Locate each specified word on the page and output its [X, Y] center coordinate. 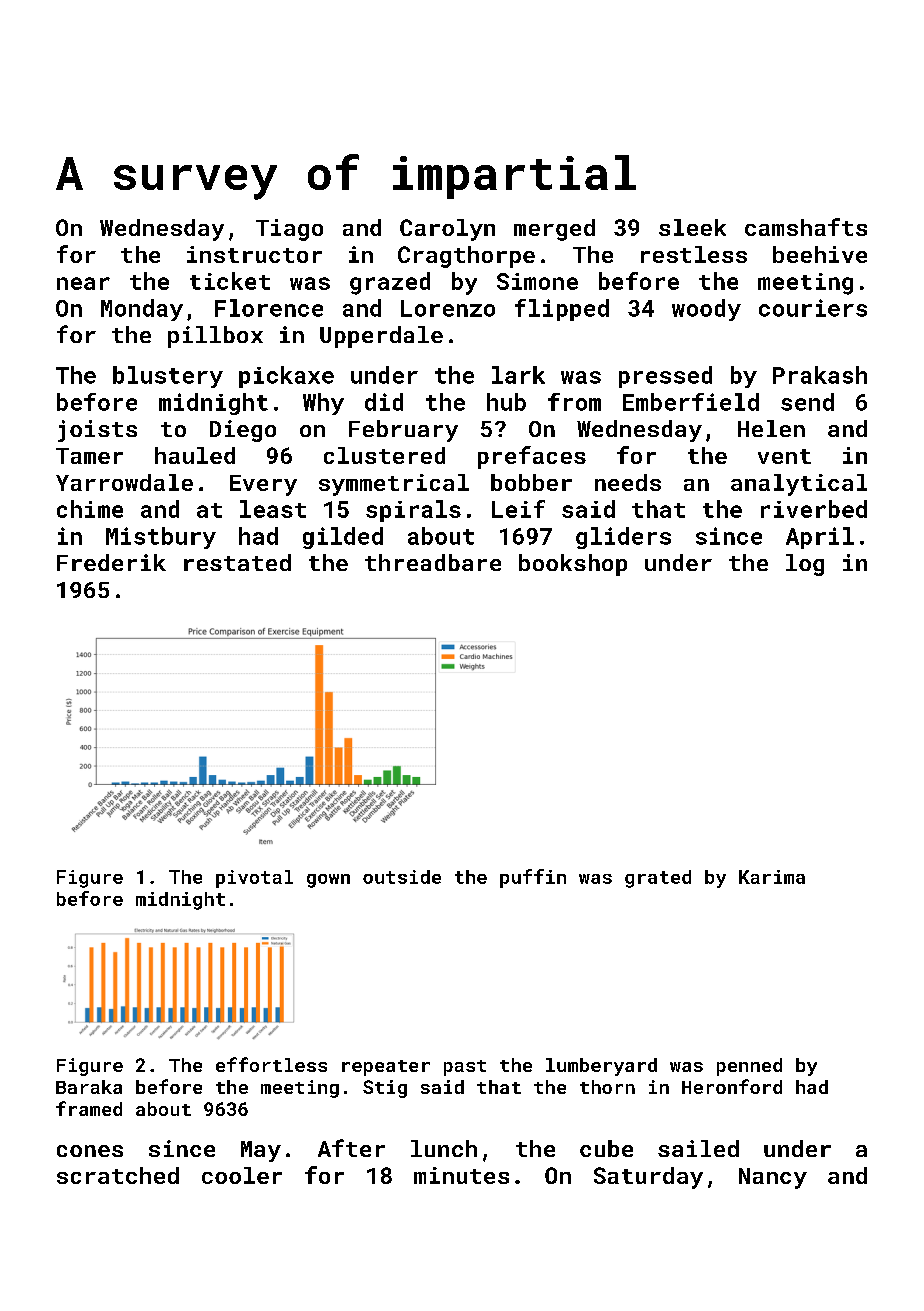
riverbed [814, 509]
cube [606, 1148]
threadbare [433, 562]
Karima [772, 877]
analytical [799, 485]
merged [554, 230]
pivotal [254, 879]
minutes [461, 1175]
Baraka [89, 1087]
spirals [413, 511]
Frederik [111, 562]
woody [706, 310]
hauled [195, 455]
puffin [533, 878]
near [83, 283]
